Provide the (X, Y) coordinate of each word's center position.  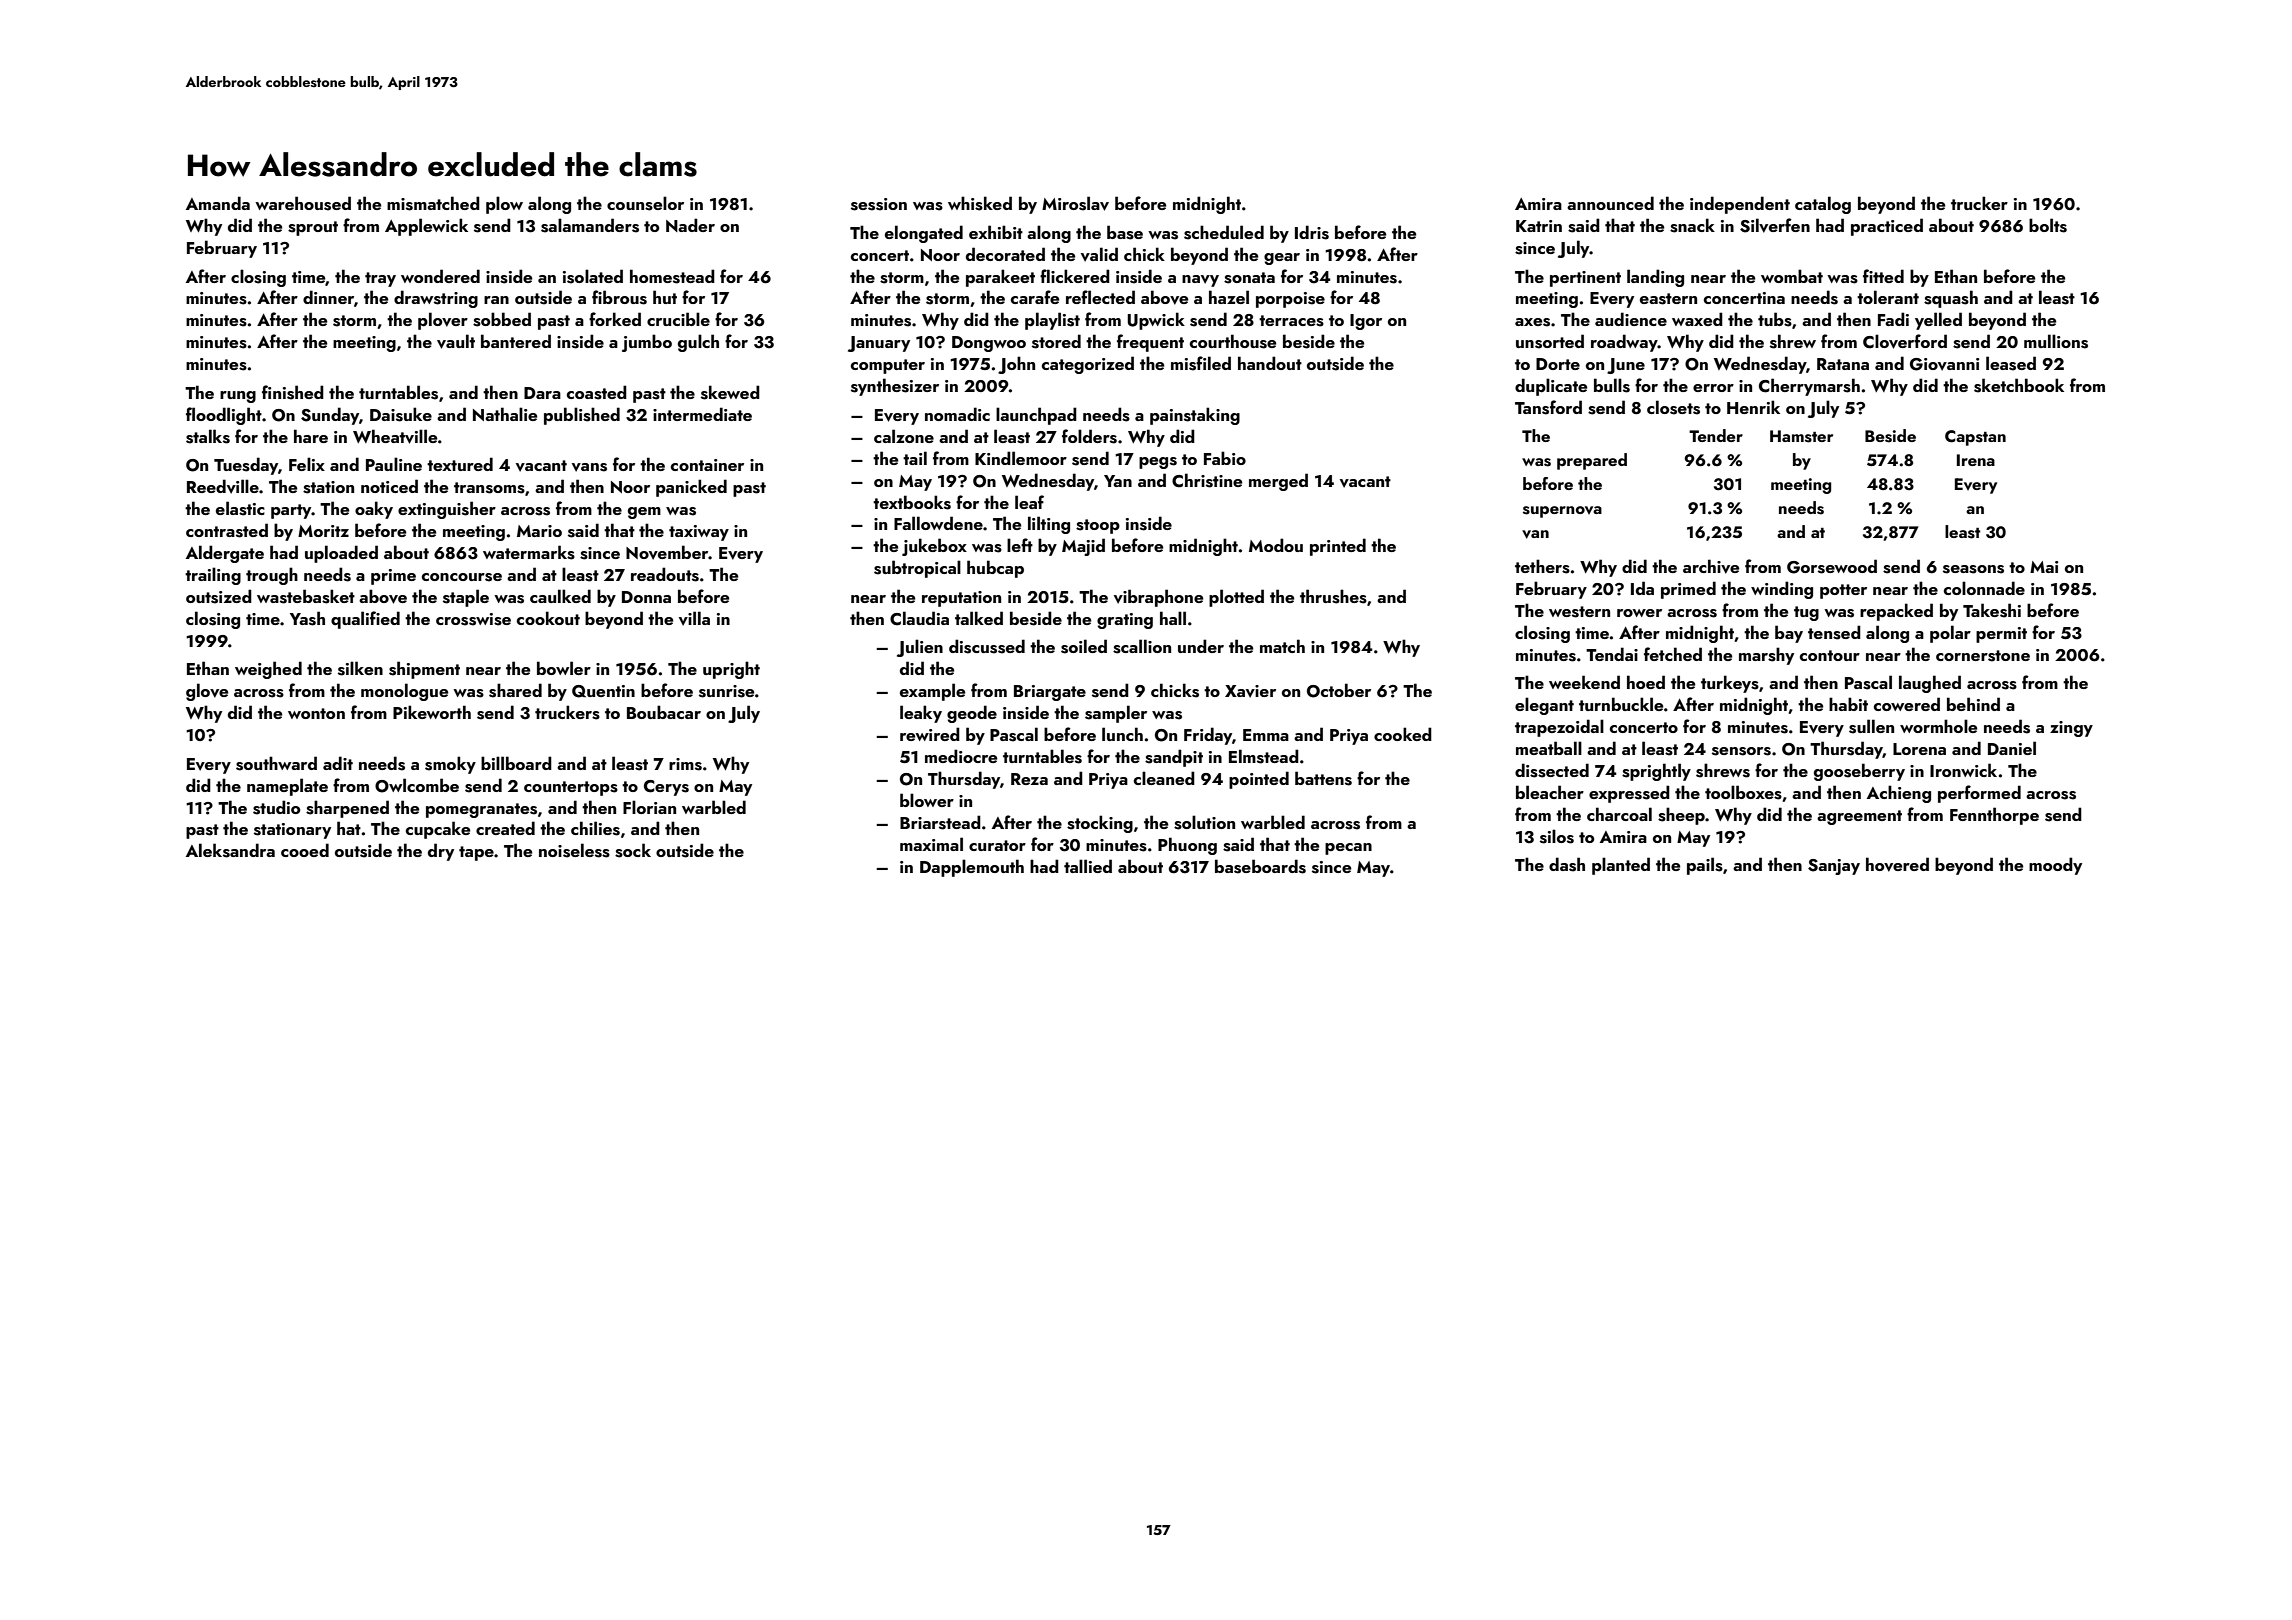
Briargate (1050, 693)
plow (504, 205)
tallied (1088, 866)
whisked (980, 203)
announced (1610, 203)
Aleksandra (230, 850)
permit (2001, 635)
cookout (548, 618)
